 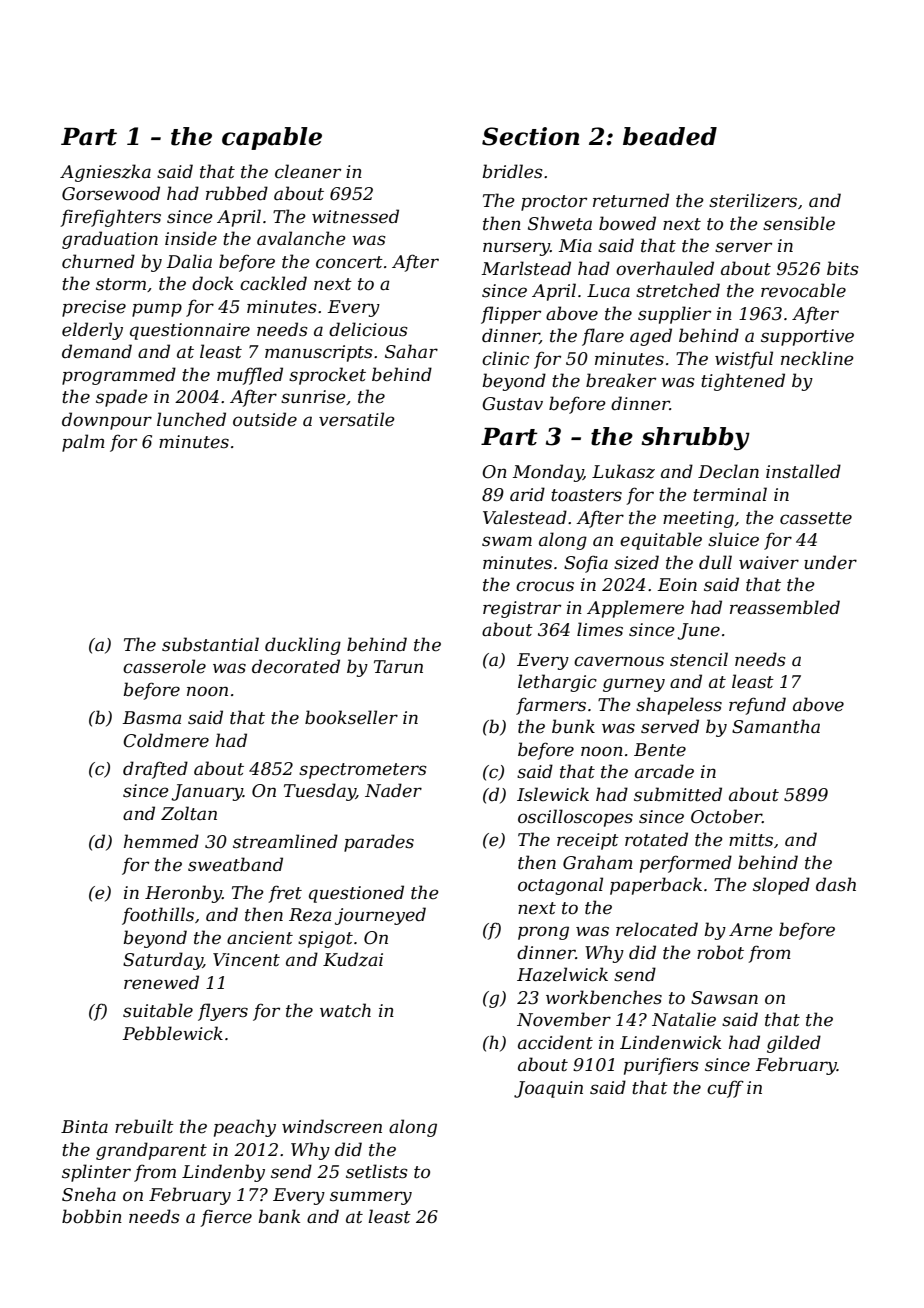 I want to click on robot, so click(x=720, y=952).
